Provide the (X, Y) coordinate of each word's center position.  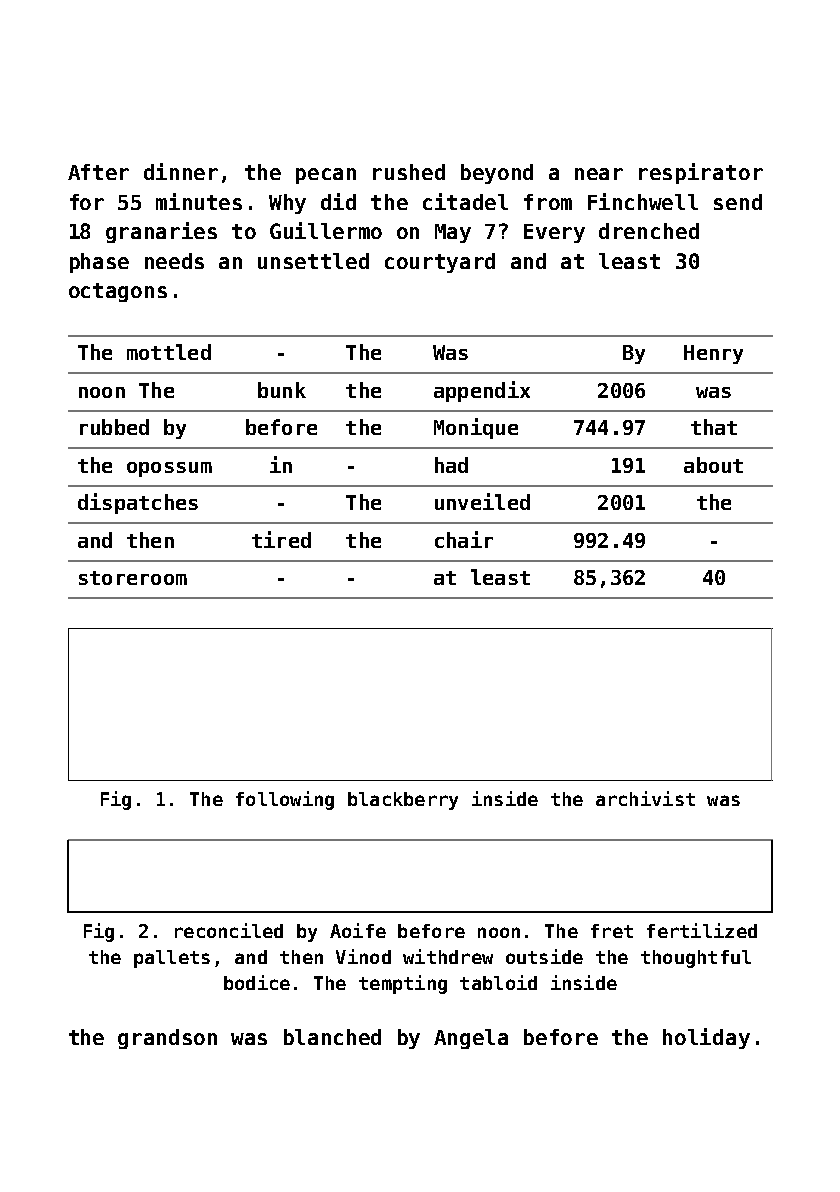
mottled (169, 352)
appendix (482, 391)
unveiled (482, 501)
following (285, 800)
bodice (257, 982)
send (738, 202)
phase (99, 263)
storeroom (133, 578)
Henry (713, 354)
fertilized (702, 930)
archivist (645, 798)
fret (612, 931)
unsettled (313, 261)
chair (464, 539)
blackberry (403, 801)
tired (281, 539)
